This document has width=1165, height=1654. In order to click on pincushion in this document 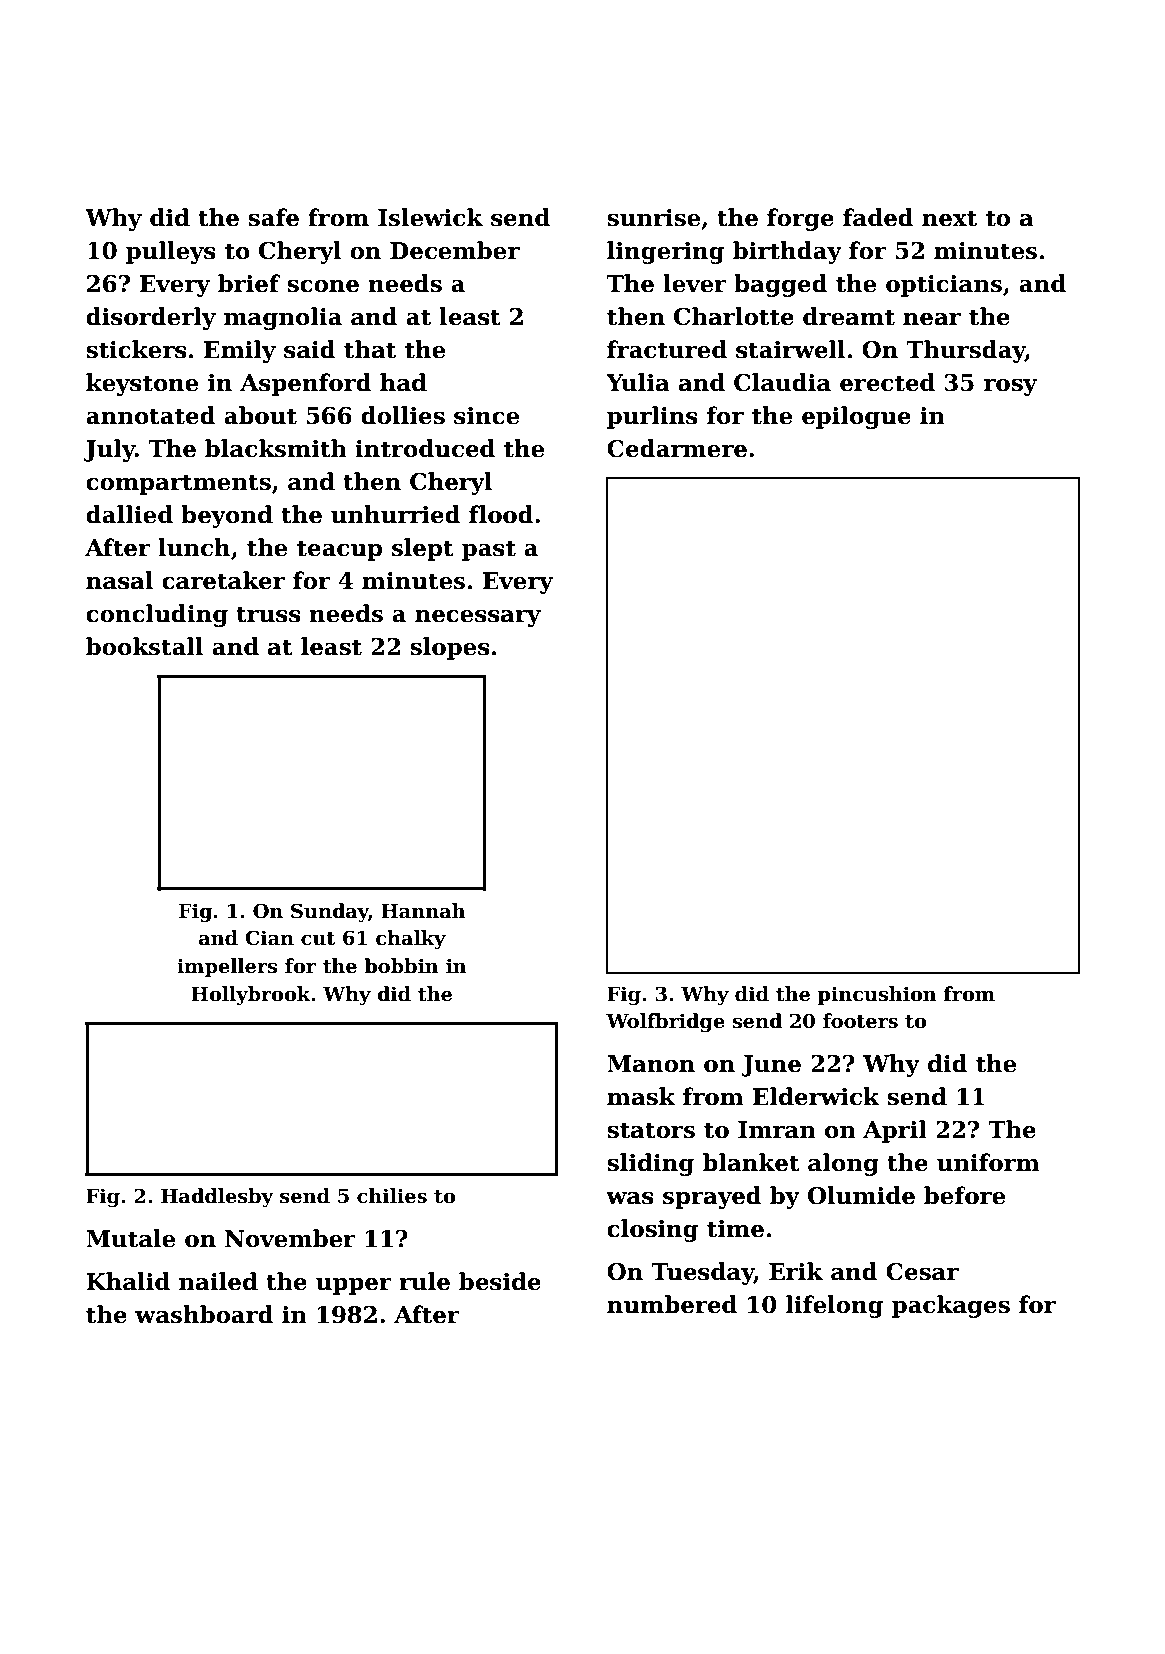, I will do `click(877, 995)`.
